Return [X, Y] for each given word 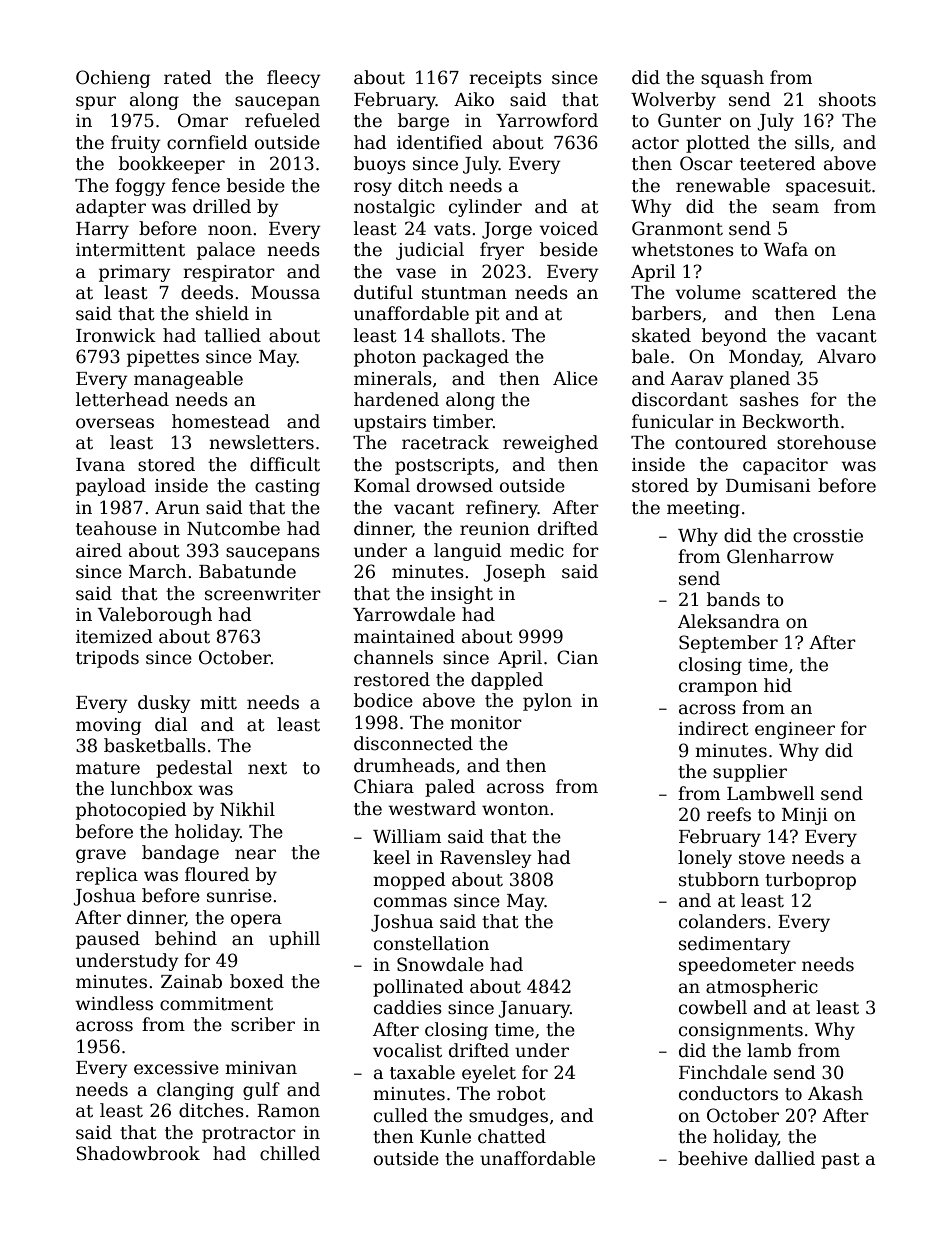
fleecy [294, 79]
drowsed [455, 485]
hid [778, 685]
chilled [290, 1153]
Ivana [100, 465]
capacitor [785, 466]
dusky [164, 704]
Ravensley [486, 859]
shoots [847, 99]
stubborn [719, 879]
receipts [505, 79]
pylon [547, 702]
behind [186, 938]
